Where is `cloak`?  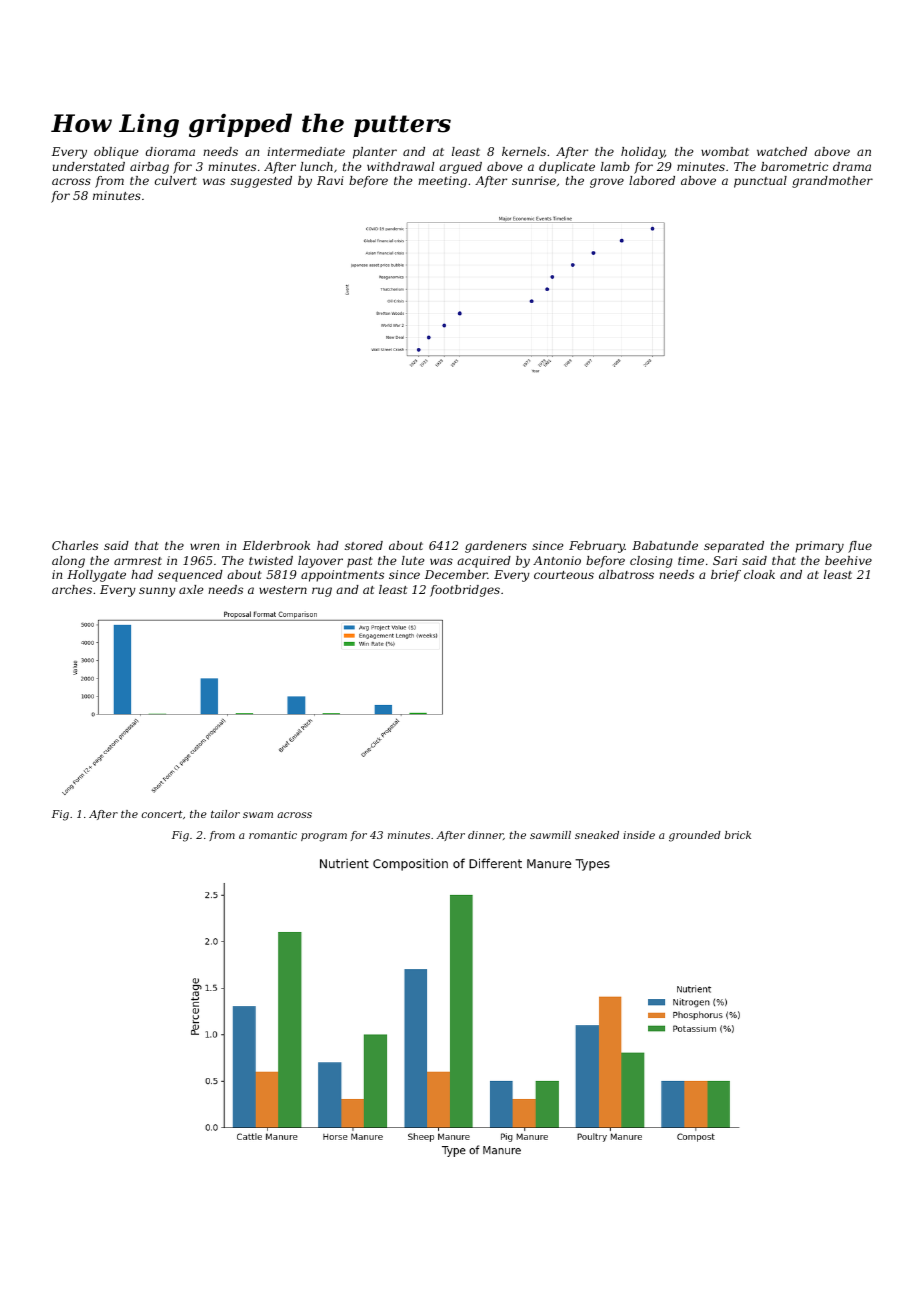 cloak is located at coordinates (759, 574).
